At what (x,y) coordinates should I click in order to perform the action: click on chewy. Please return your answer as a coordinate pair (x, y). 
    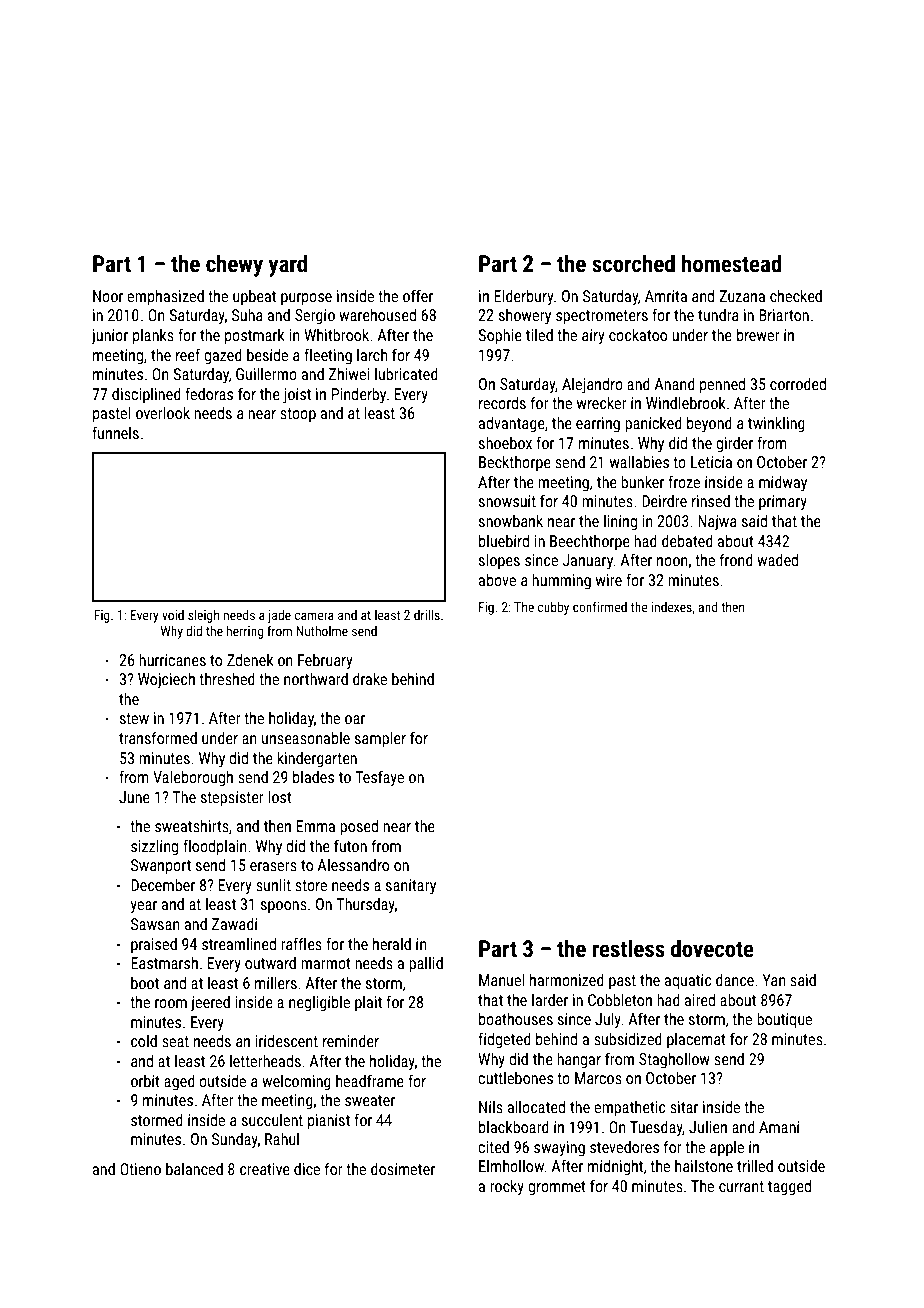
    Looking at the image, I should click on (234, 265).
